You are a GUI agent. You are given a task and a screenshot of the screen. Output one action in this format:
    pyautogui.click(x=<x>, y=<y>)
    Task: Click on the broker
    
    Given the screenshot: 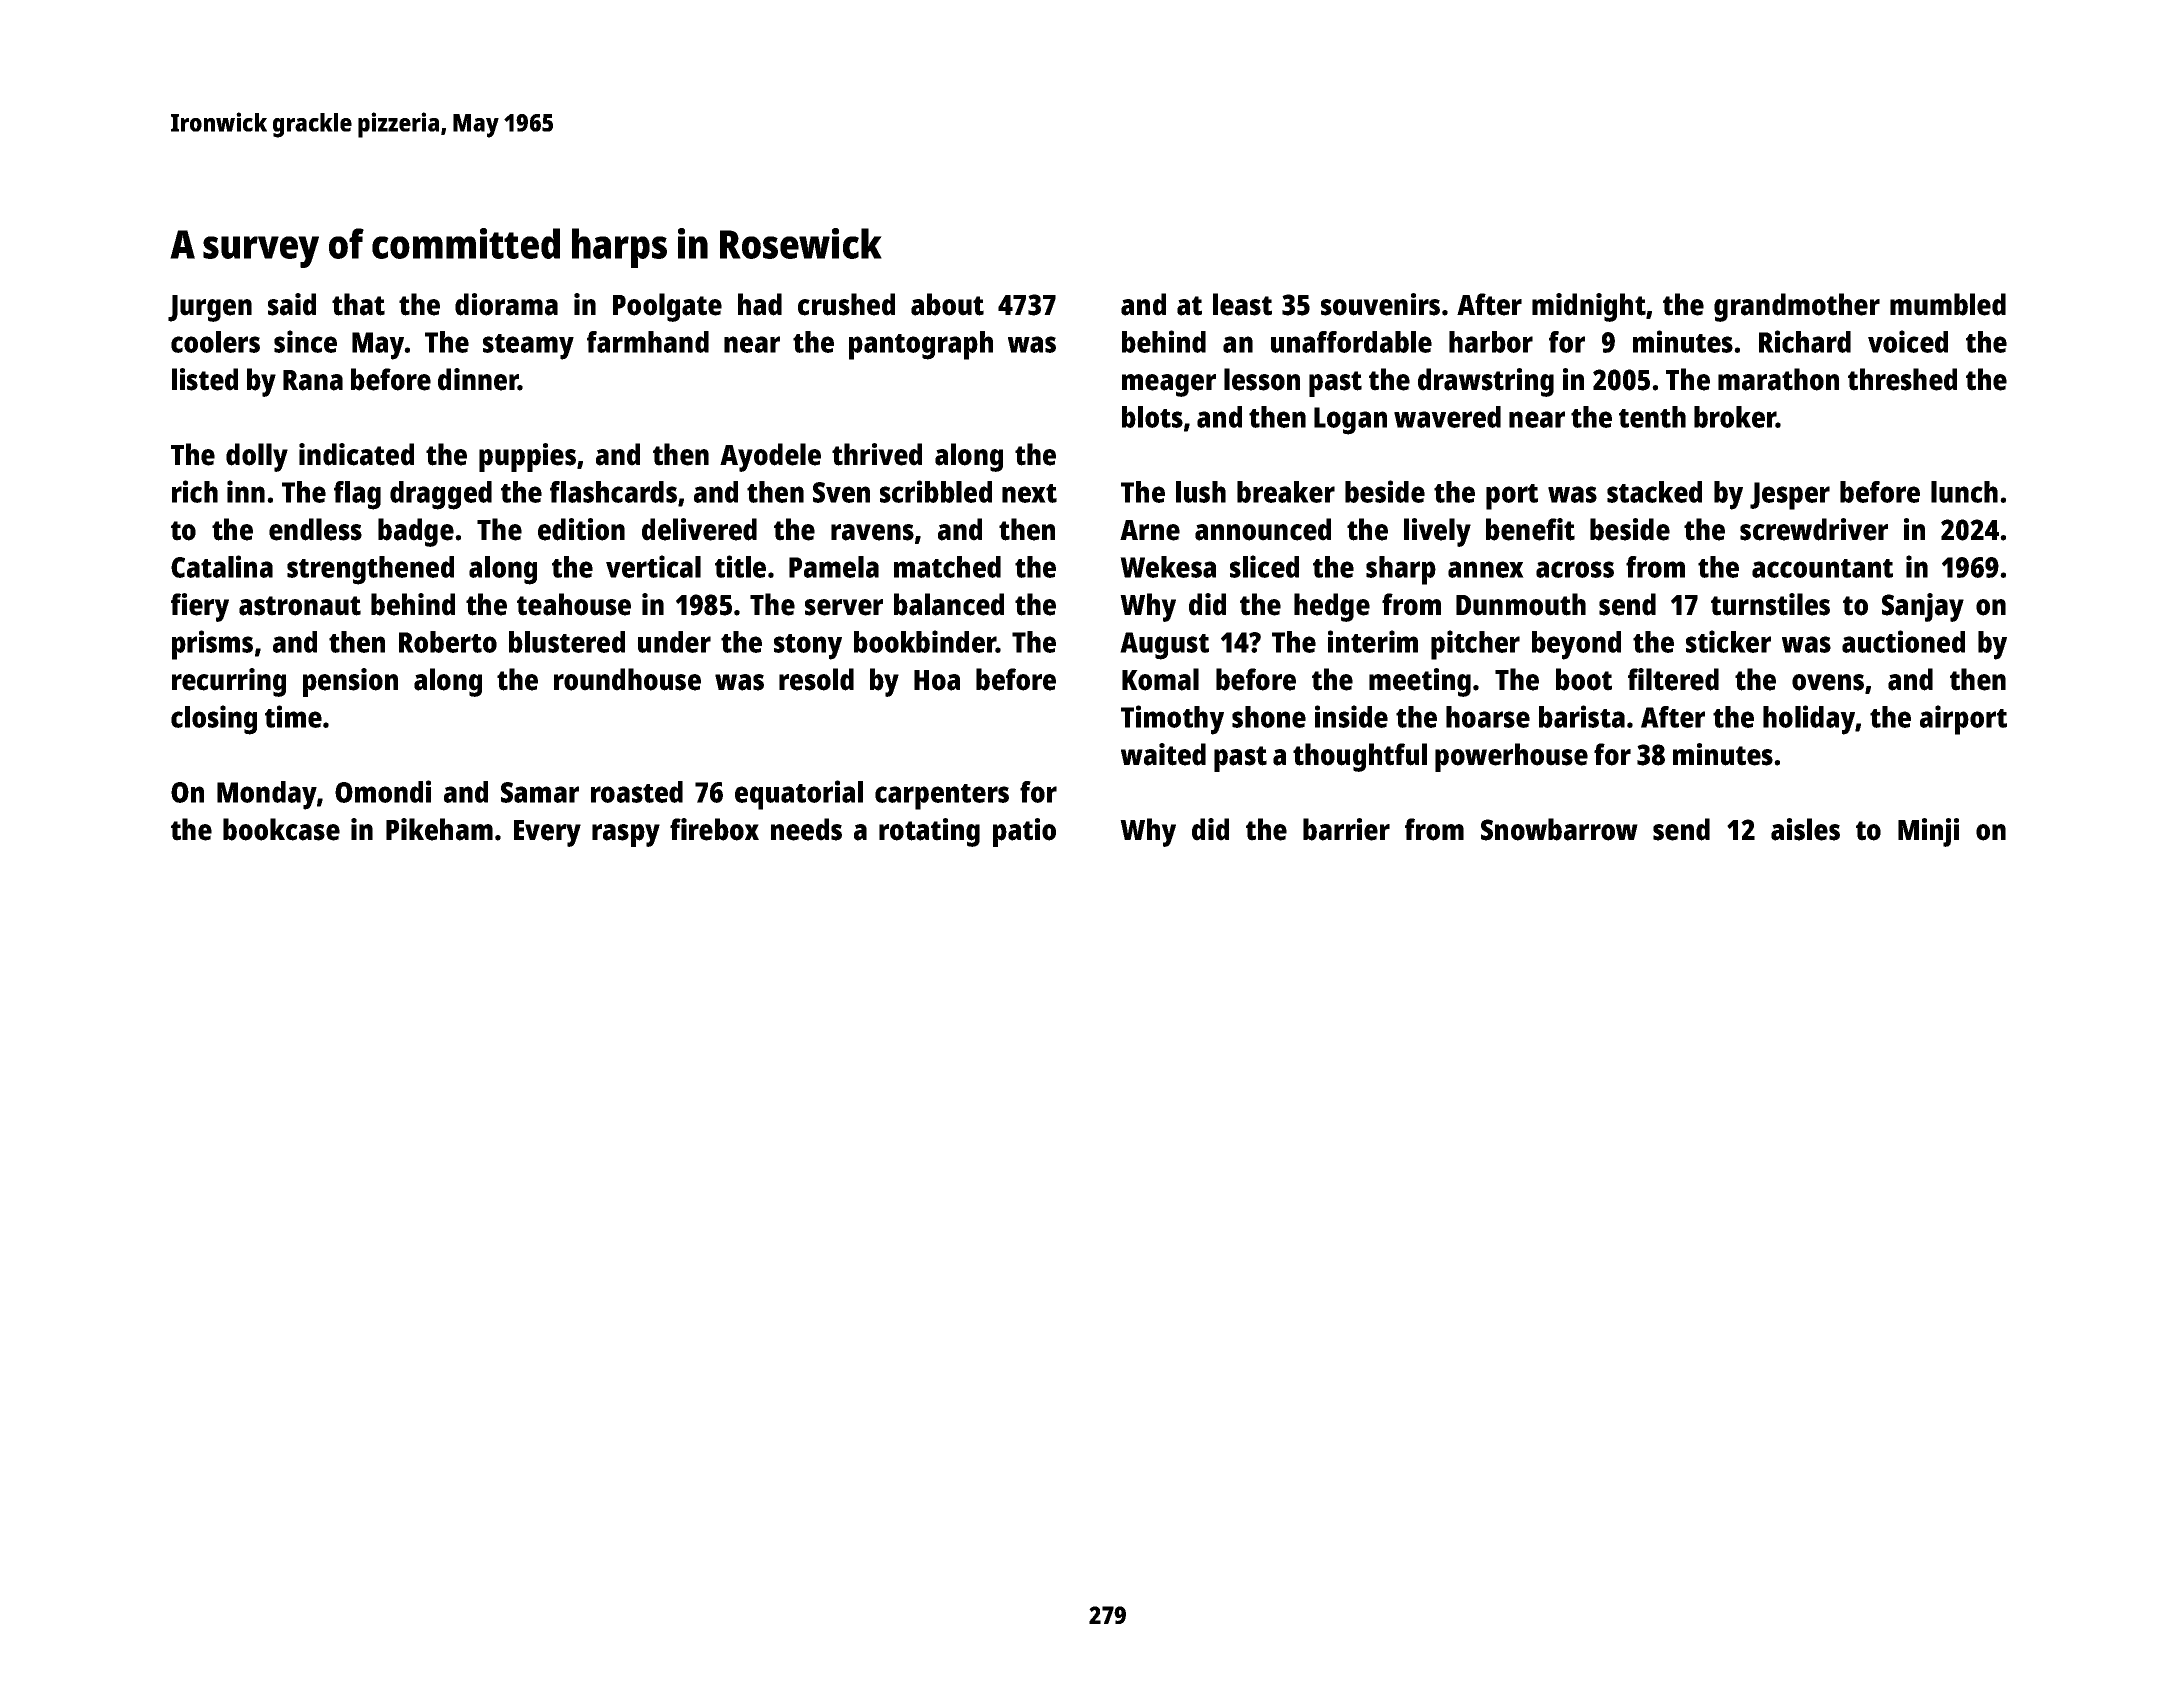 What is the action you would take?
    pyautogui.click(x=1735, y=417)
